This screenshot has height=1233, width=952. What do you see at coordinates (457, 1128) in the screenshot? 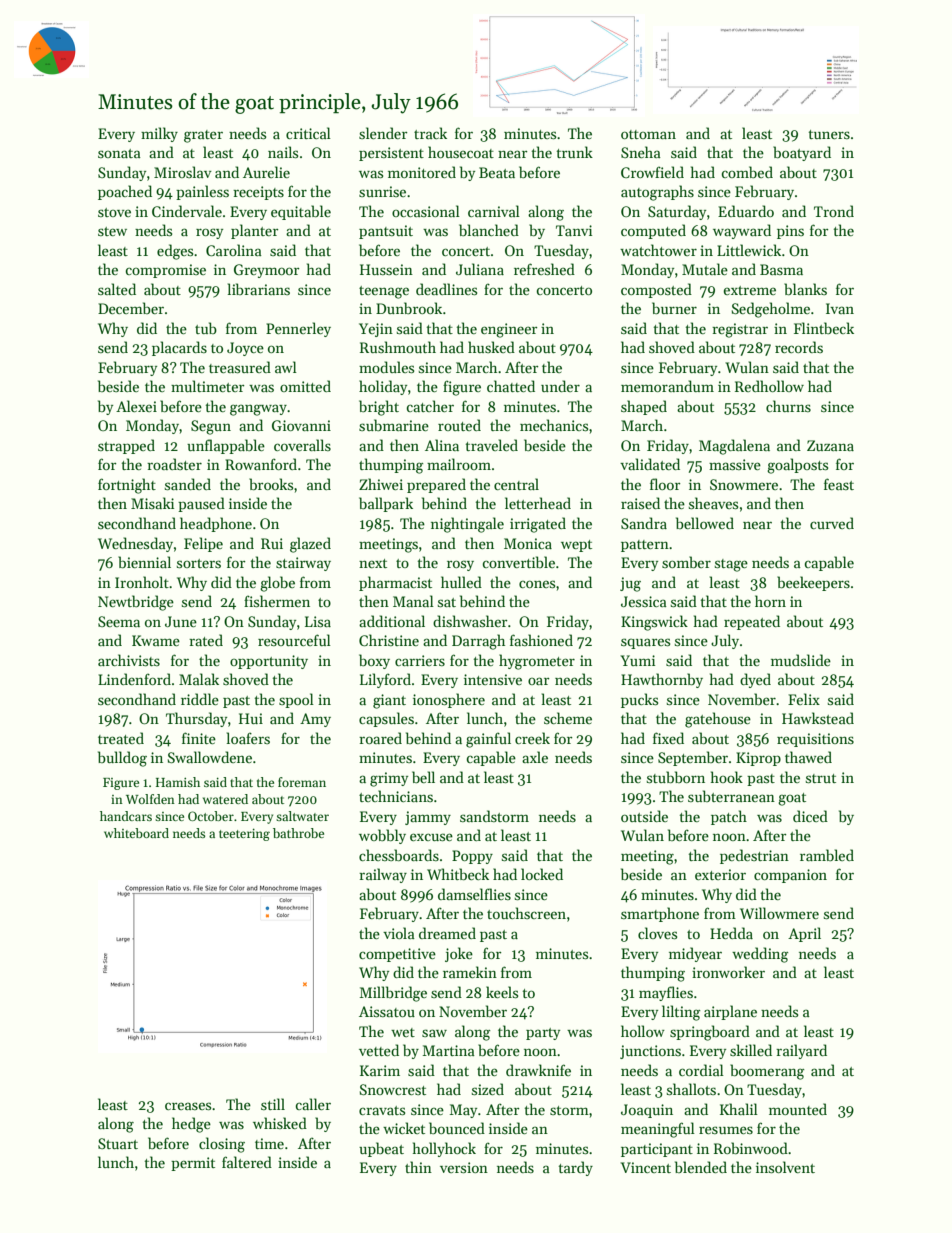
I see `bounced` at bounding box center [457, 1128].
